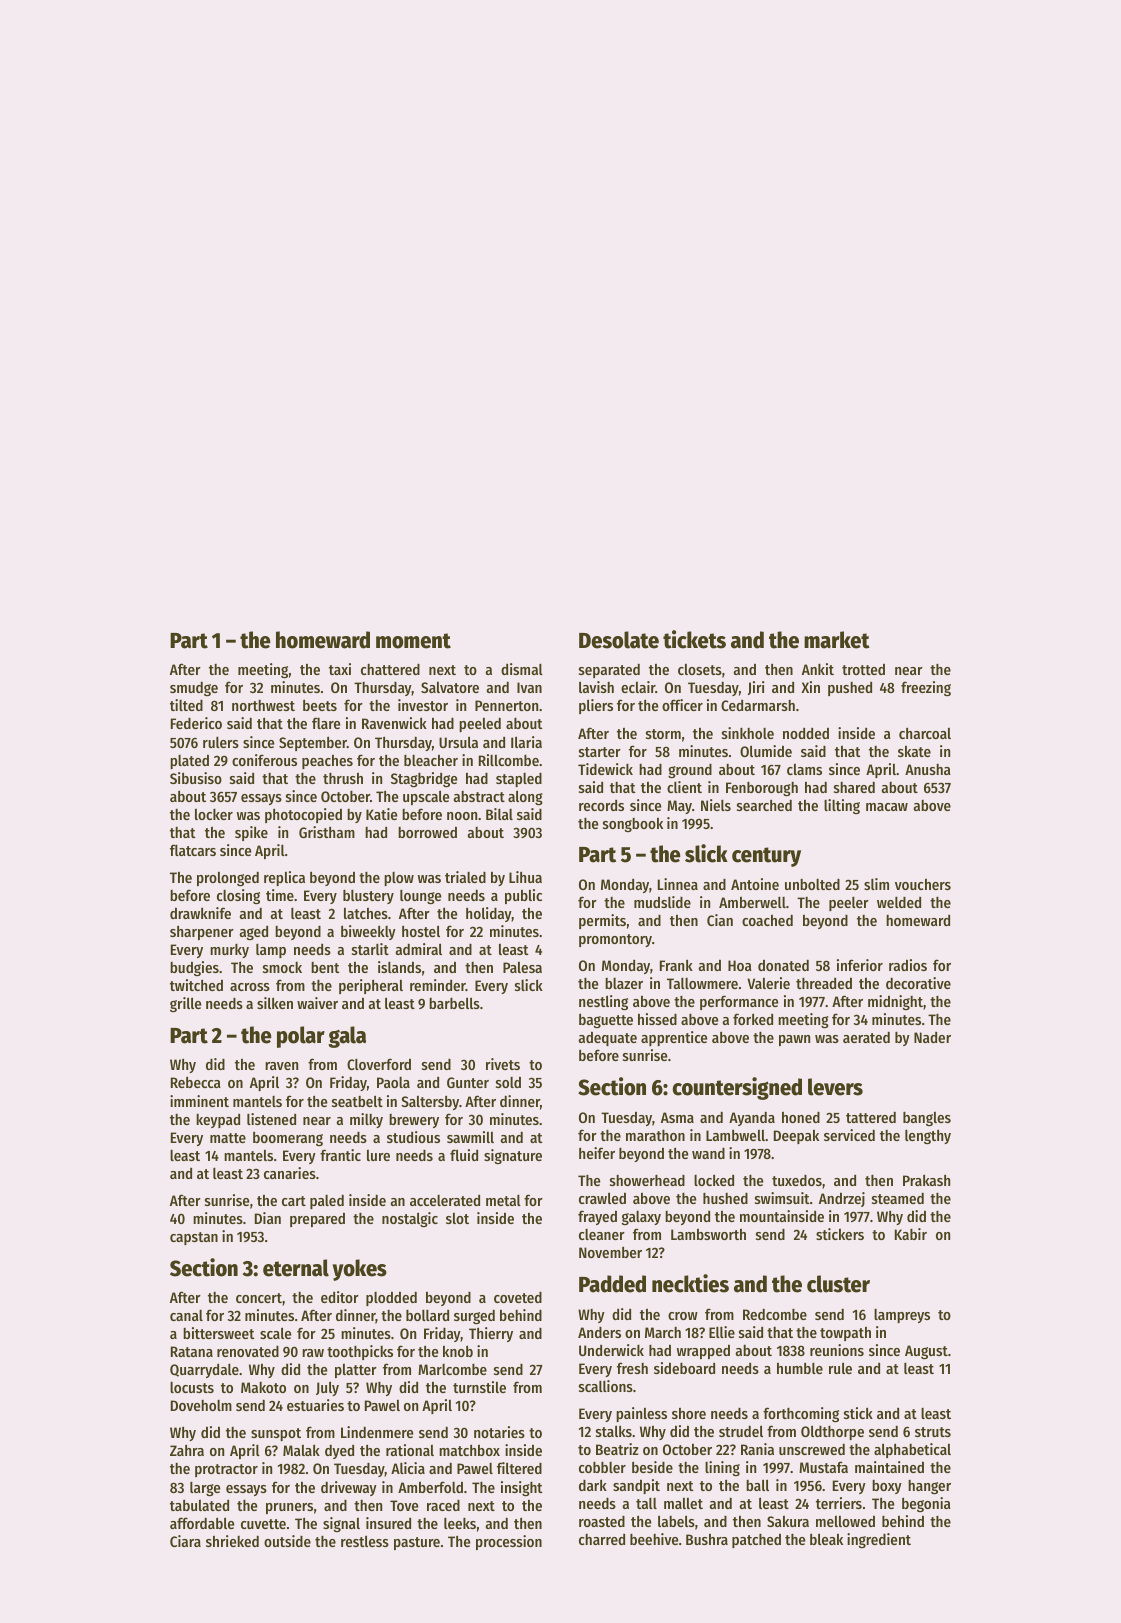 This page has width=1121, height=1623. I want to click on mallet, so click(683, 1503).
